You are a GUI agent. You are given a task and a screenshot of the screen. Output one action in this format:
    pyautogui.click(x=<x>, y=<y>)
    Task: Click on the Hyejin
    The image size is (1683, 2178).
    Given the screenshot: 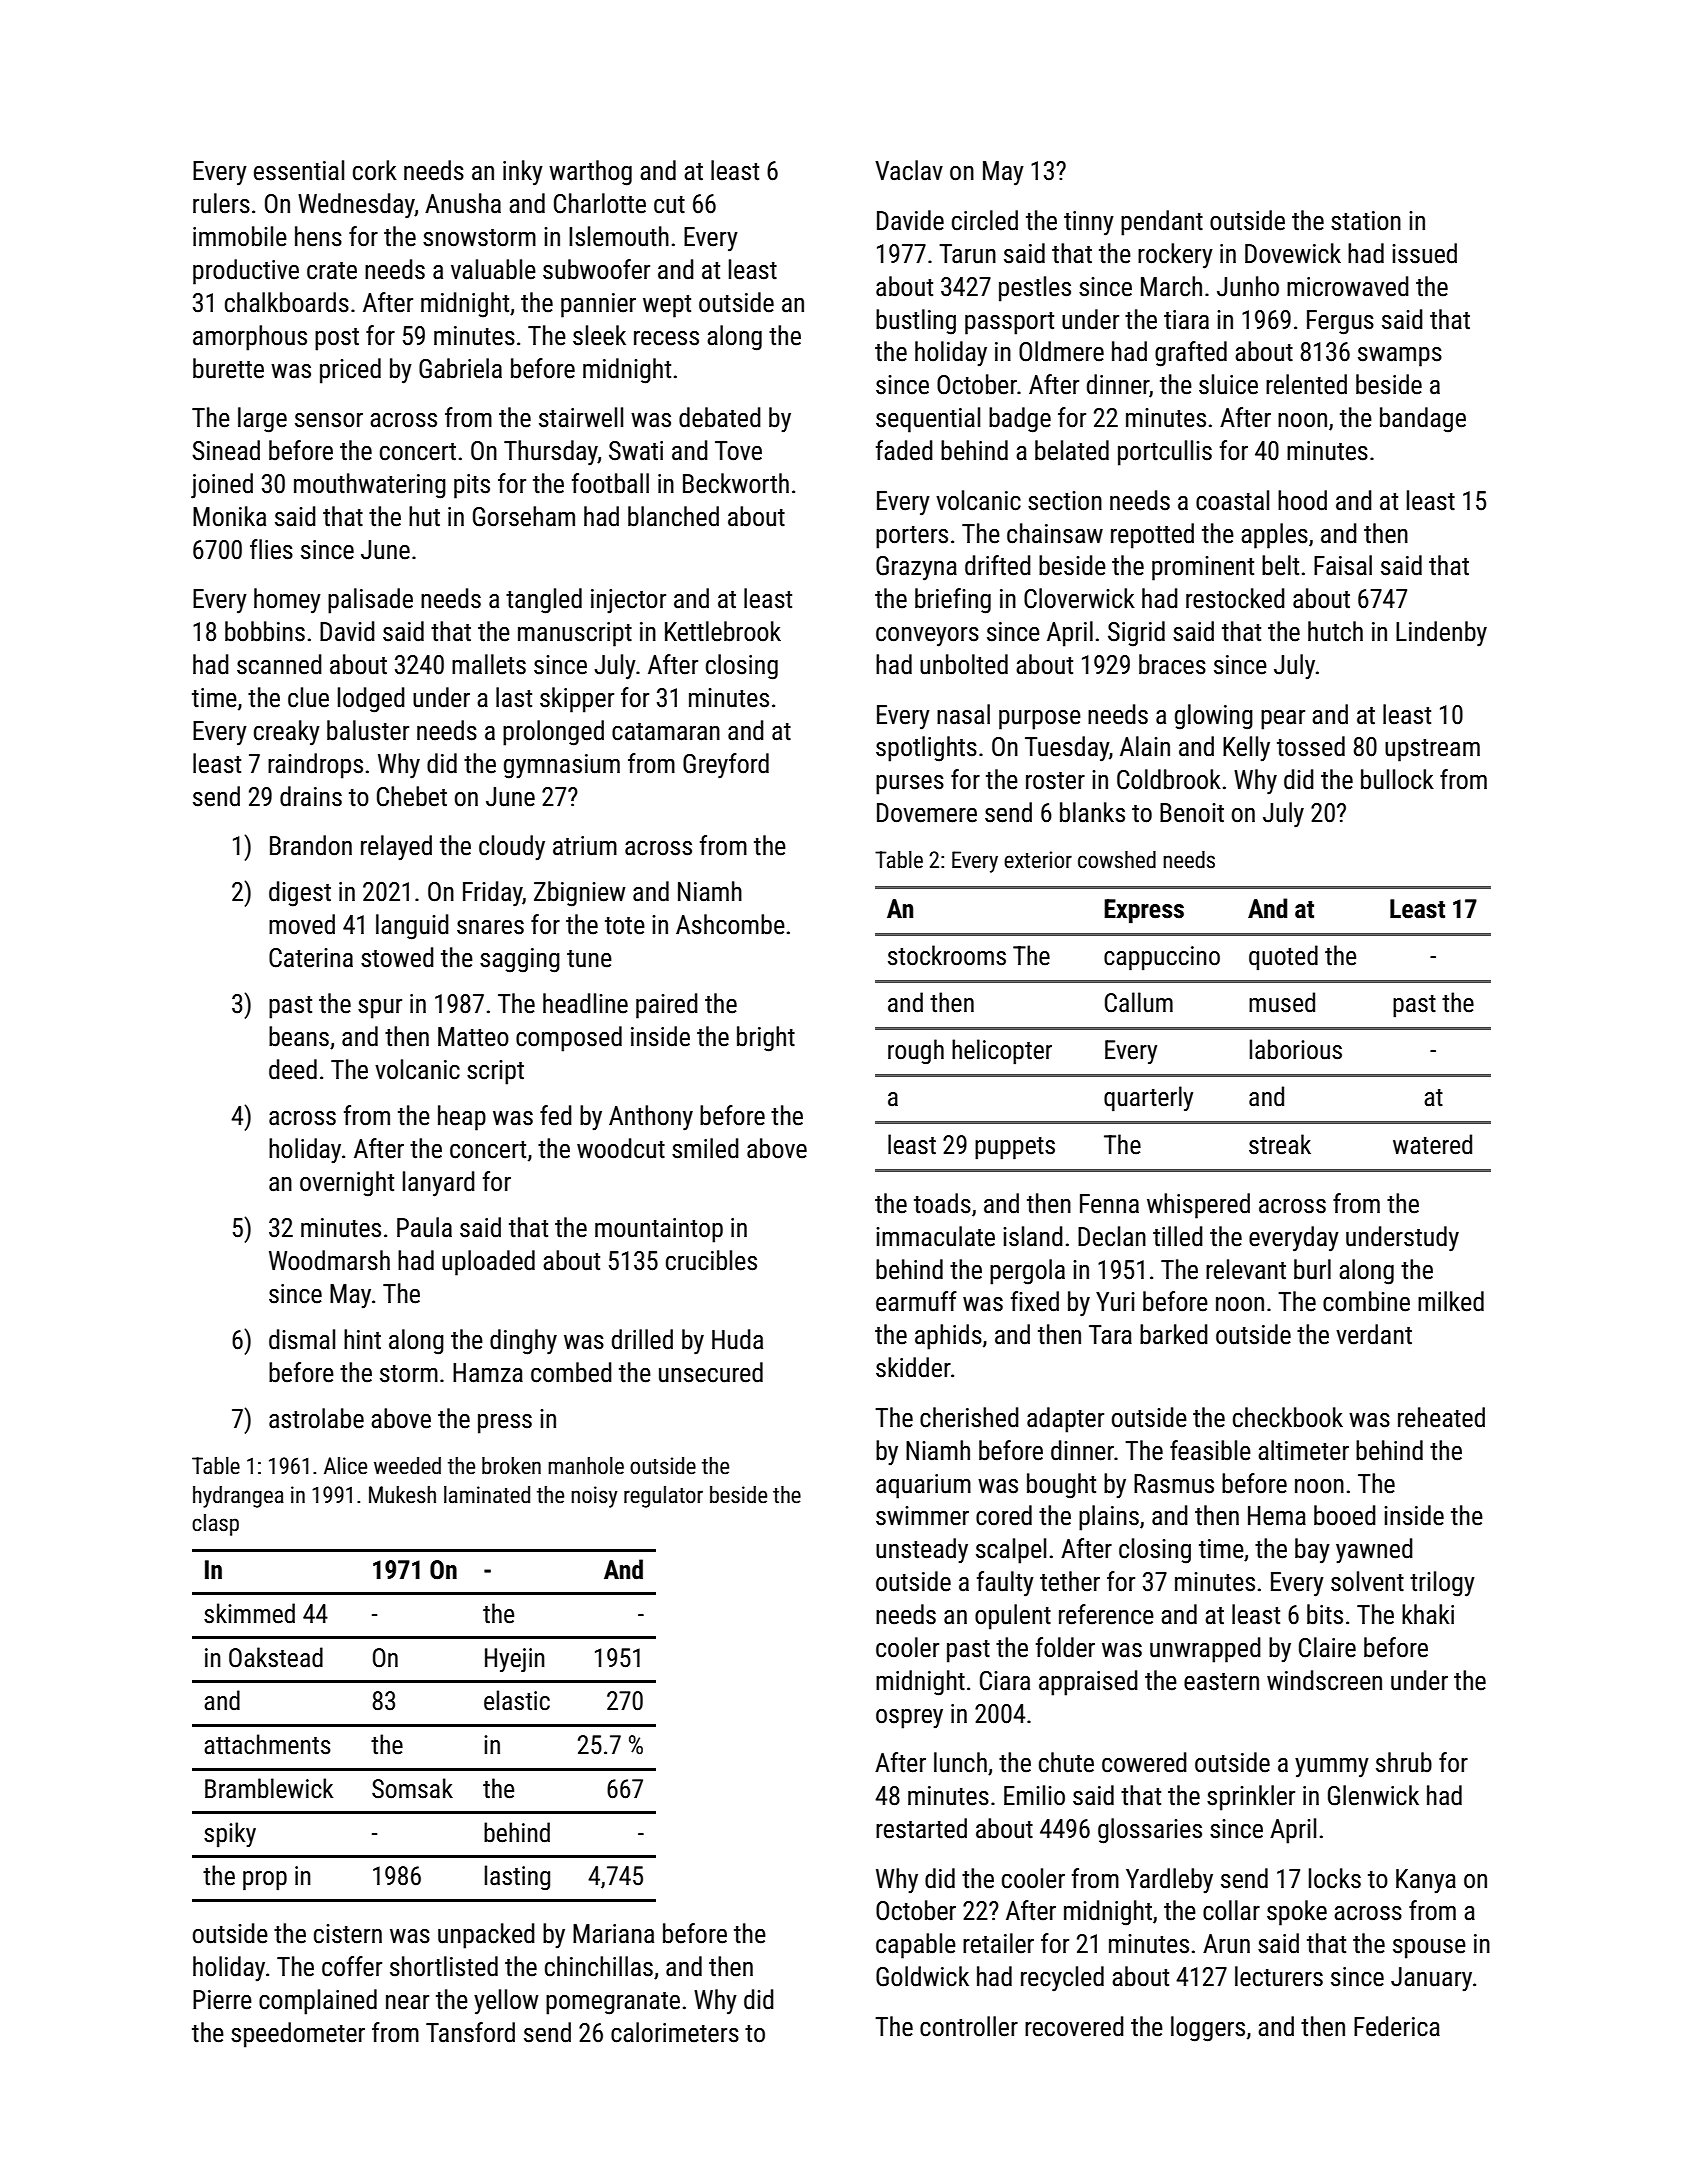 What is the action you would take?
    pyautogui.click(x=515, y=1660)
